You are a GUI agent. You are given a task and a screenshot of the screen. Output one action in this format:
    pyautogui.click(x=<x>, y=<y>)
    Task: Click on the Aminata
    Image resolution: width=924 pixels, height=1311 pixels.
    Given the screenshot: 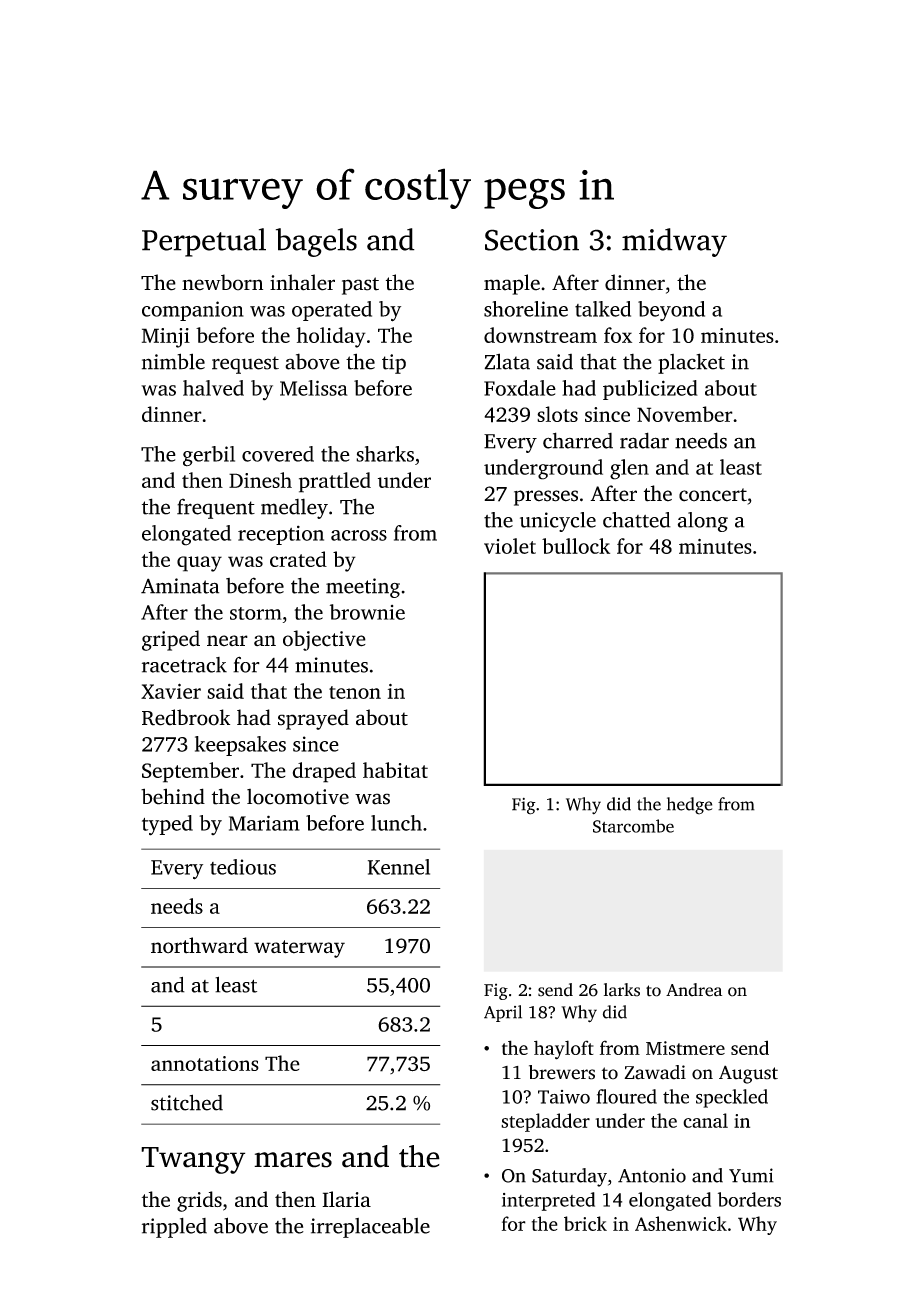 What is the action you would take?
    pyautogui.click(x=180, y=586)
